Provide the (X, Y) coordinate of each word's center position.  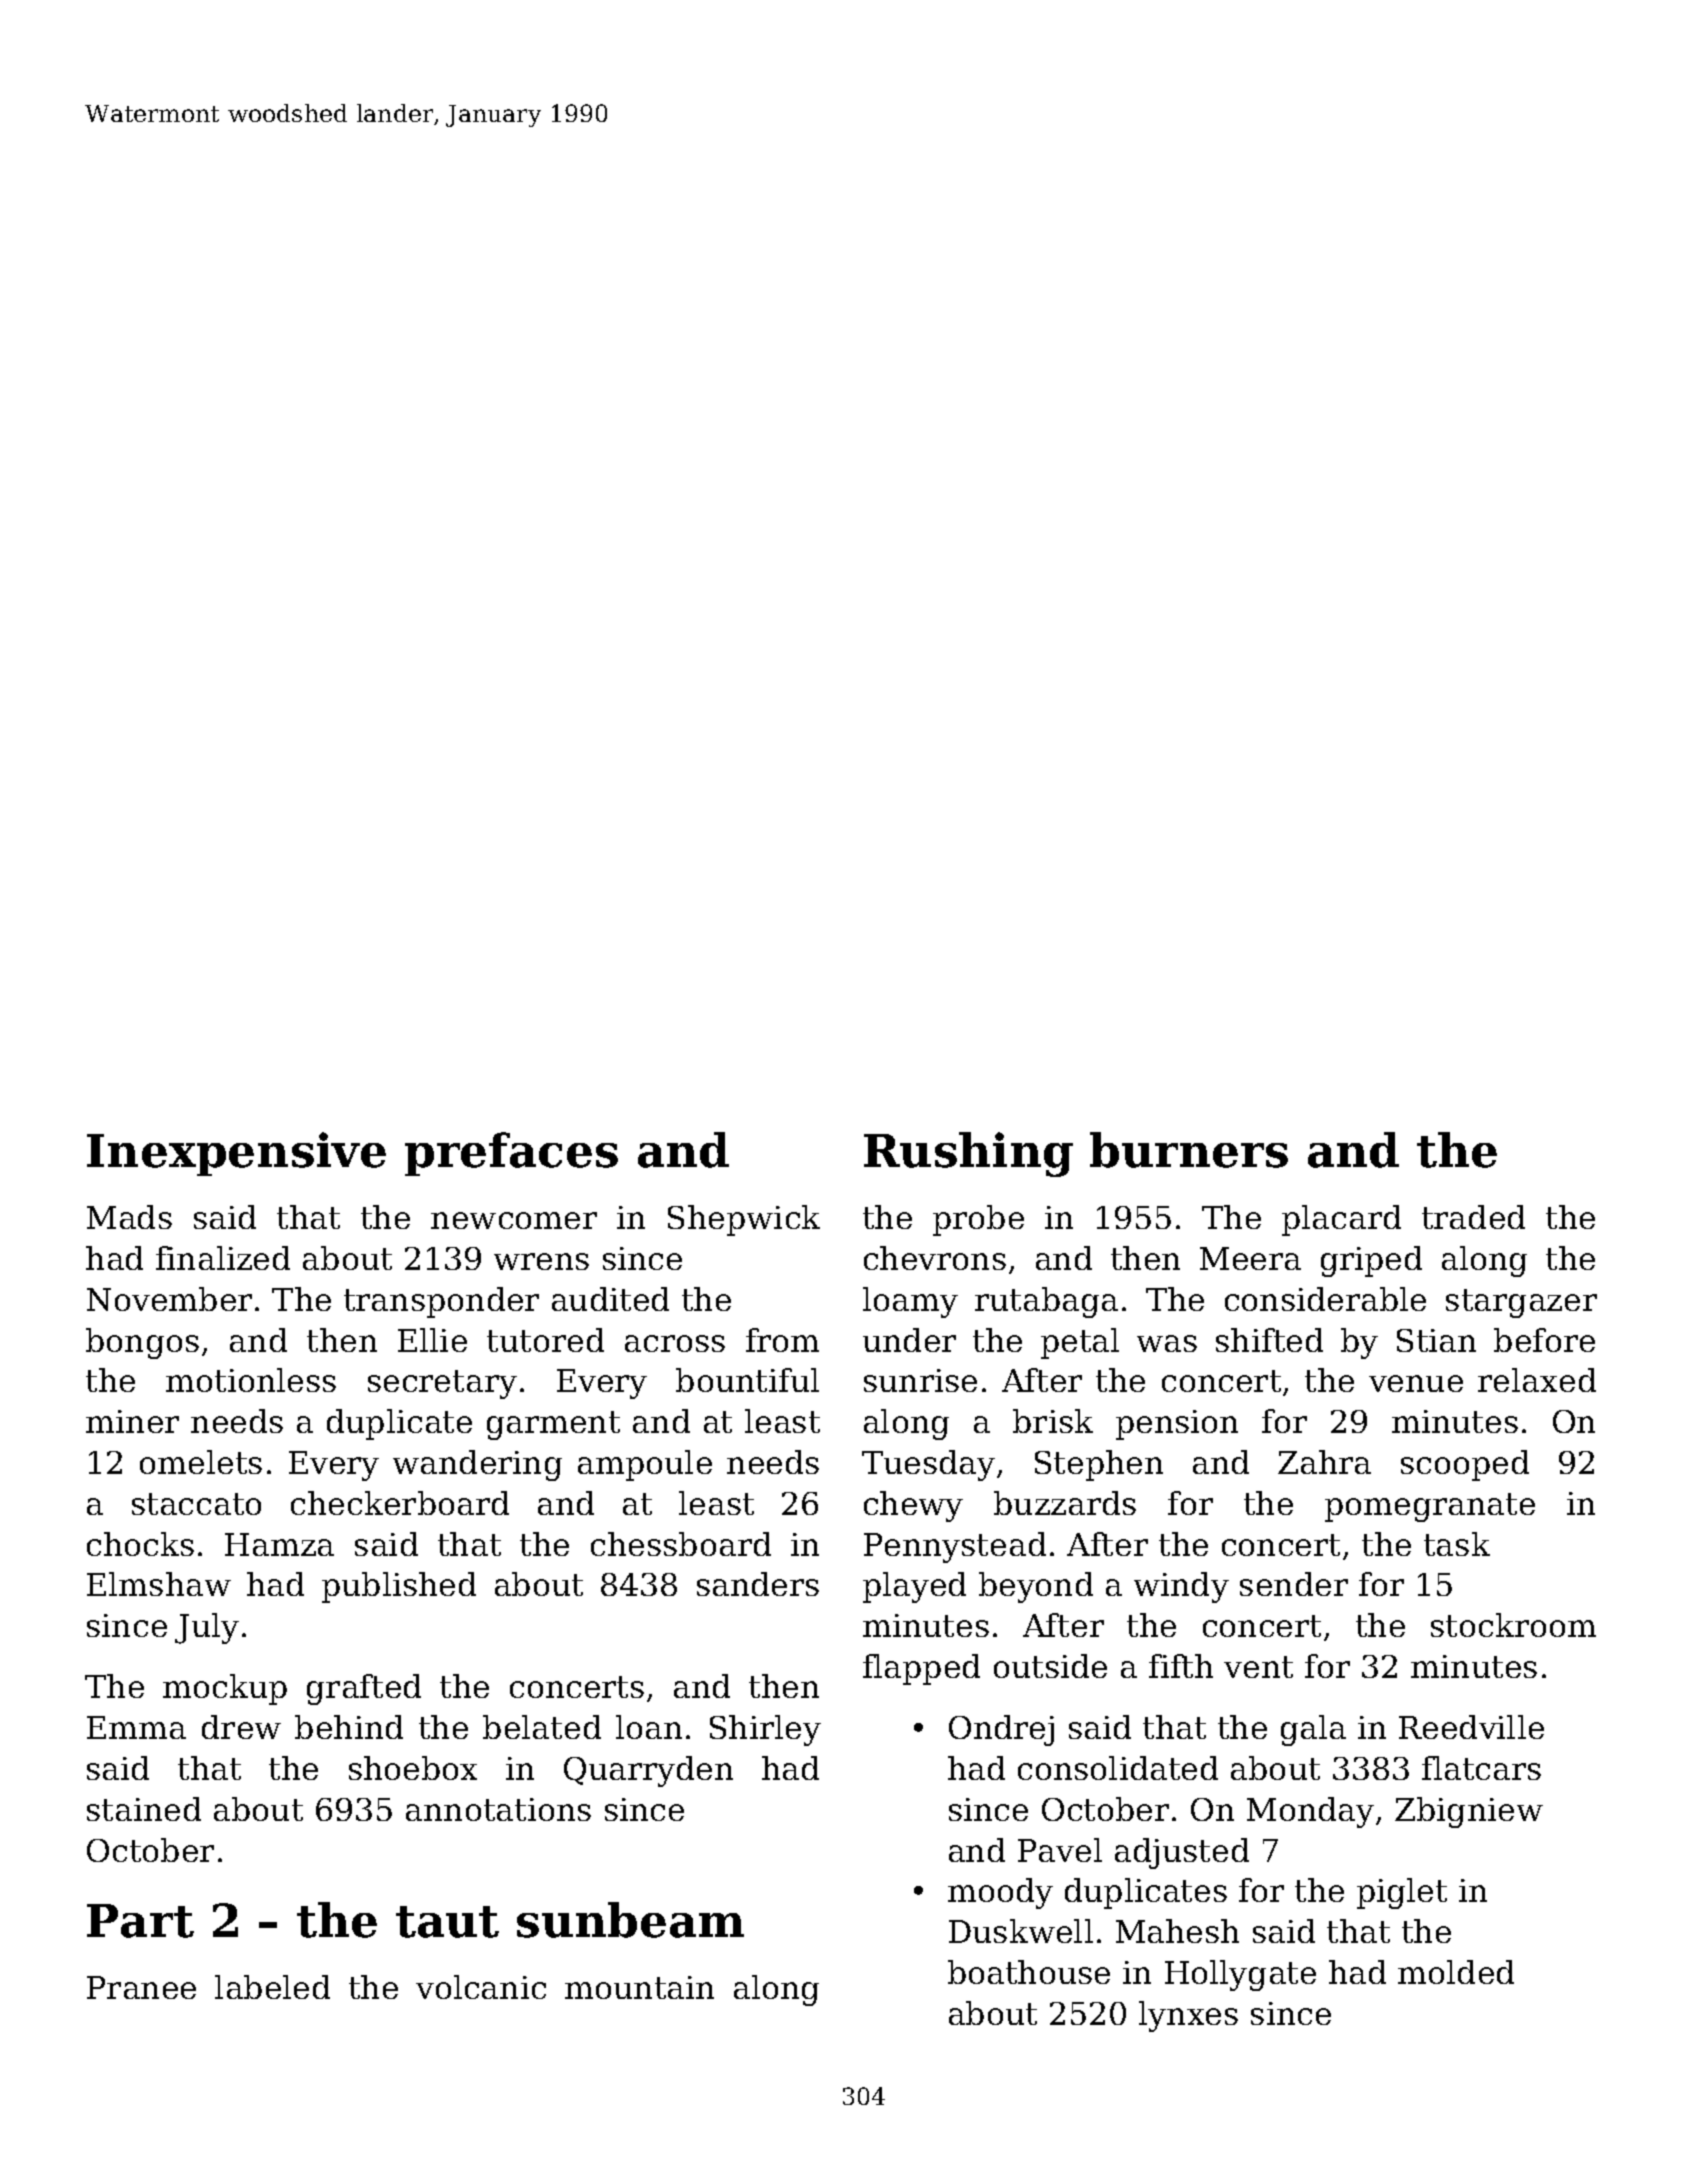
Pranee (141, 1987)
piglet (1402, 1893)
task (1457, 1544)
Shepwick (744, 1220)
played (914, 1587)
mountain (639, 1987)
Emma (136, 1727)
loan (649, 1727)
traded (1473, 1217)
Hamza (279, 1544)
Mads (129, 1217)
